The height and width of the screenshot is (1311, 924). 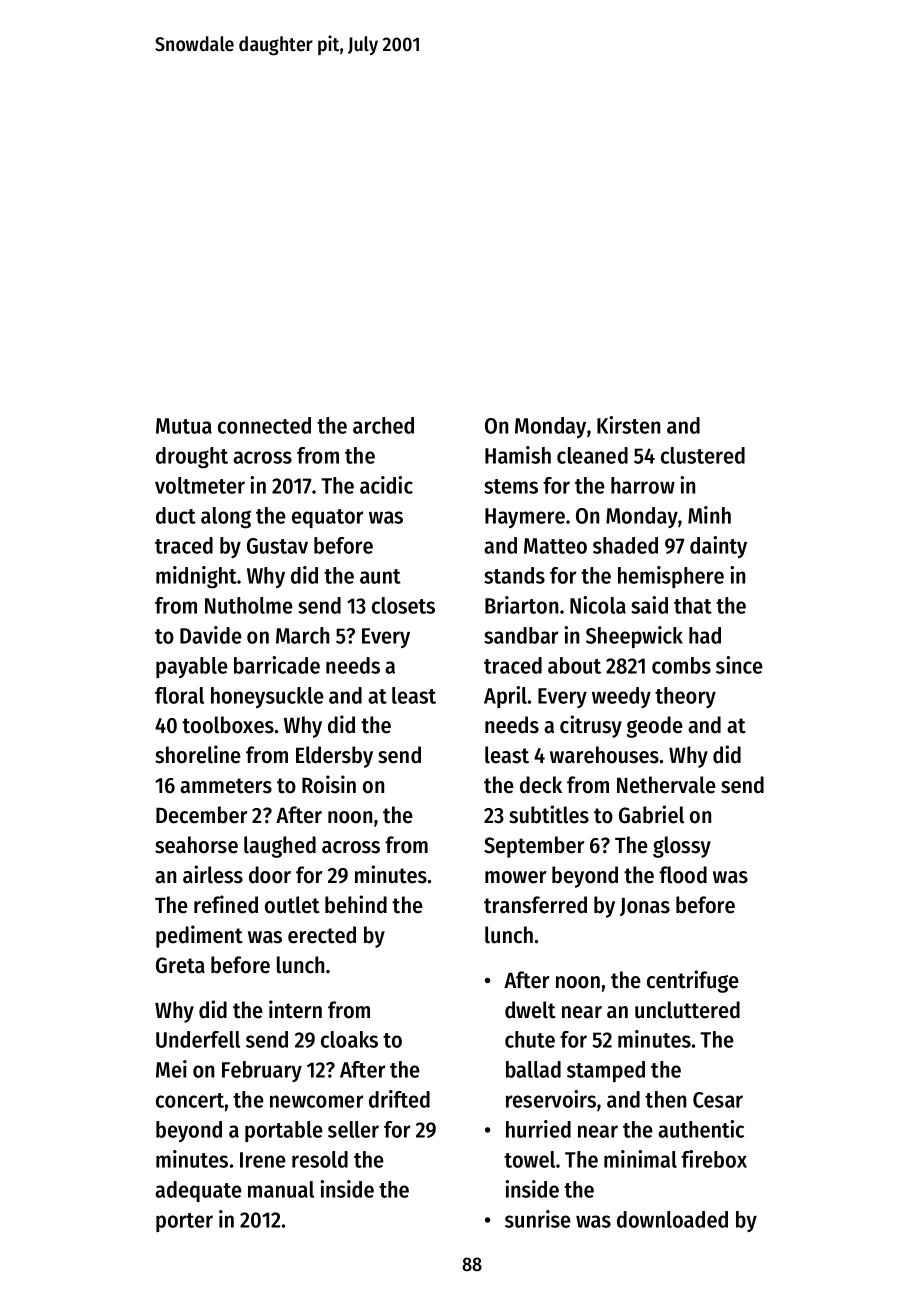 What do you see at coordinates (403, 605) in the screenshot?
I see `closets` at bounding box center [403, 605].
